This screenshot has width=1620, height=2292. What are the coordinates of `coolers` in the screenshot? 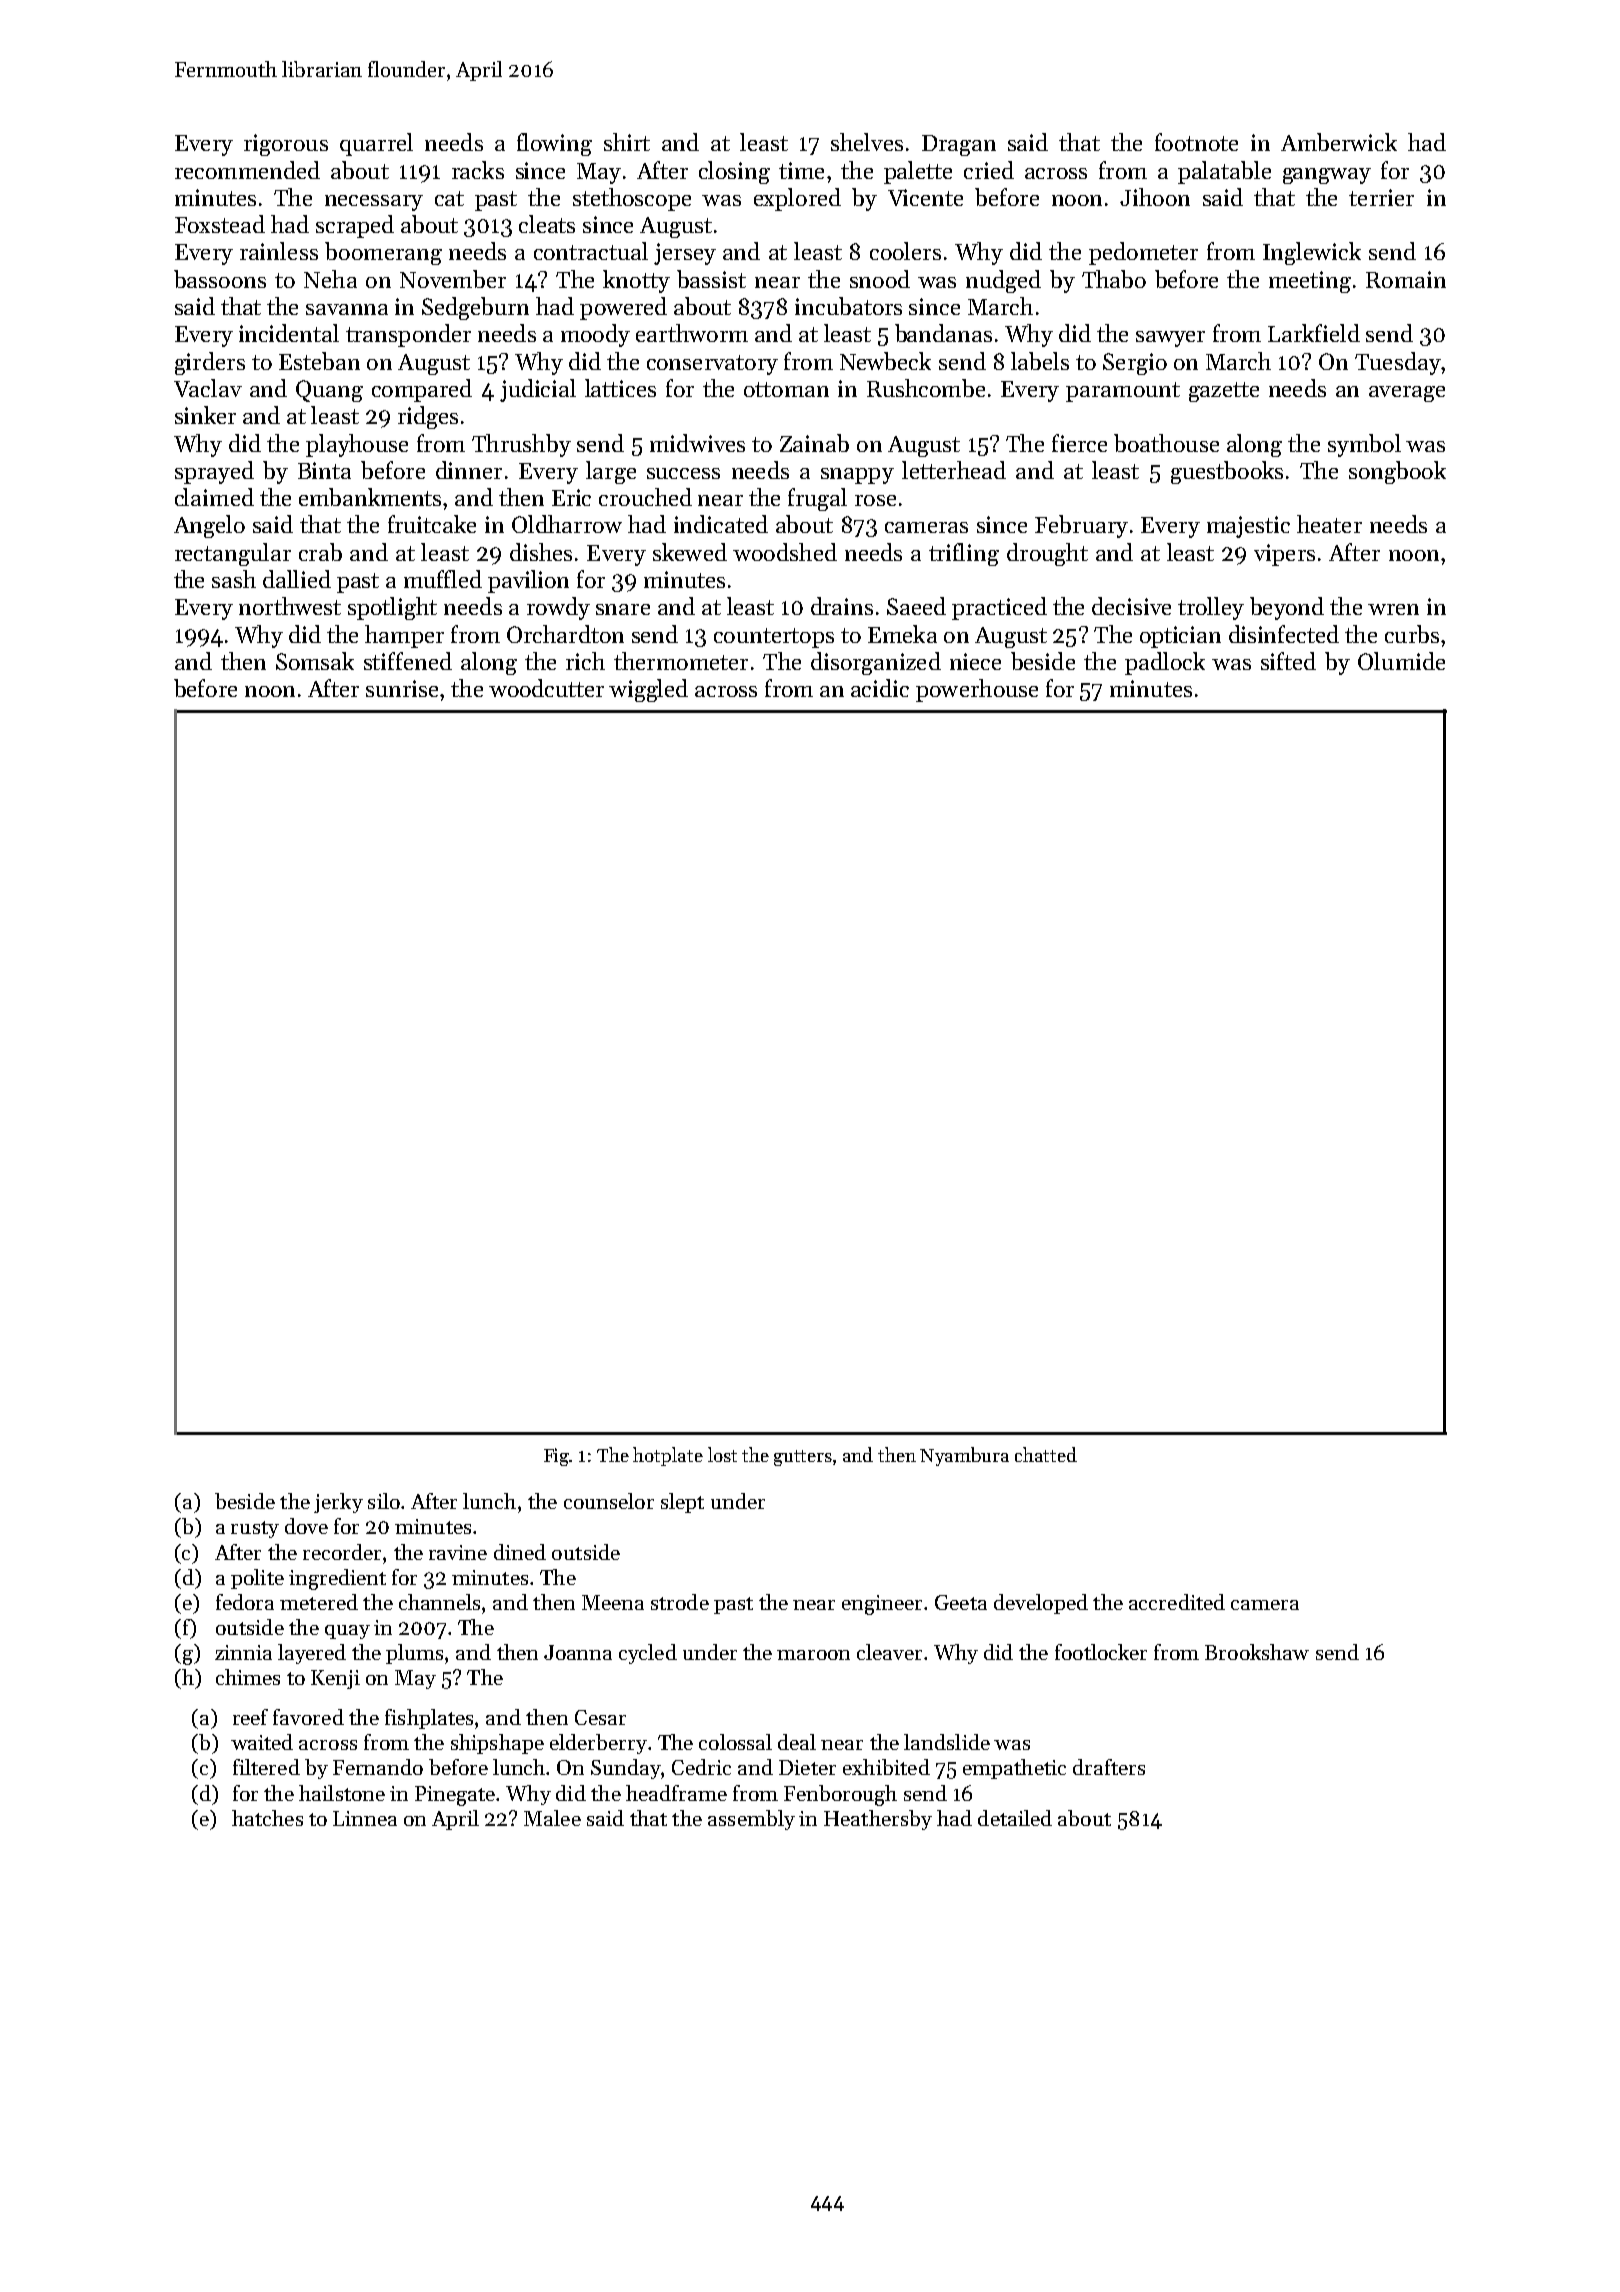 It's located at (905, 251).
